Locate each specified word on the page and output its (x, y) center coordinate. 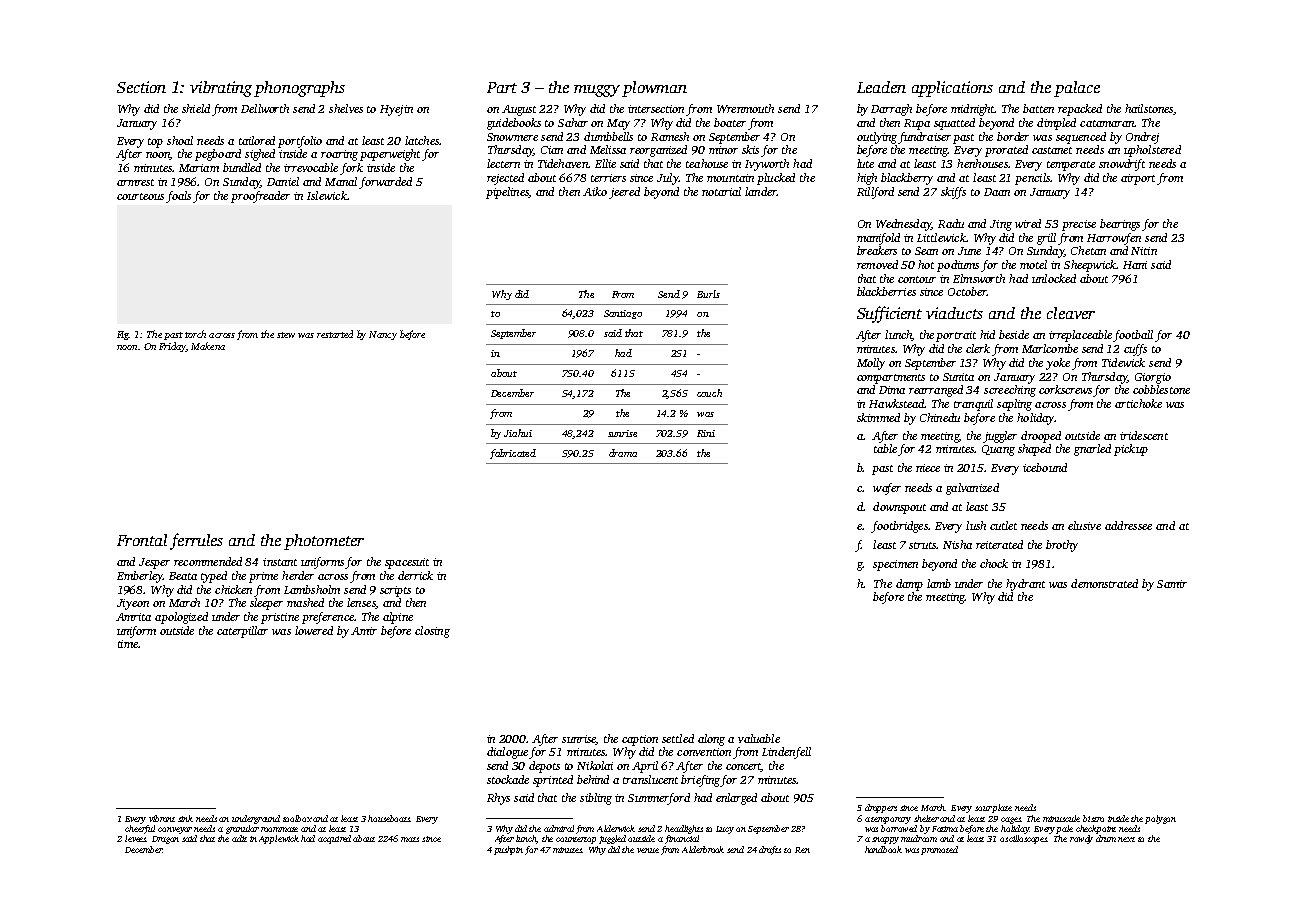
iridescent (1144, 435)
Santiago (623, 314)
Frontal (142, 540)
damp (909, 585)
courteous (140, 196)
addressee (1128, 525)
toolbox (297, 818)
